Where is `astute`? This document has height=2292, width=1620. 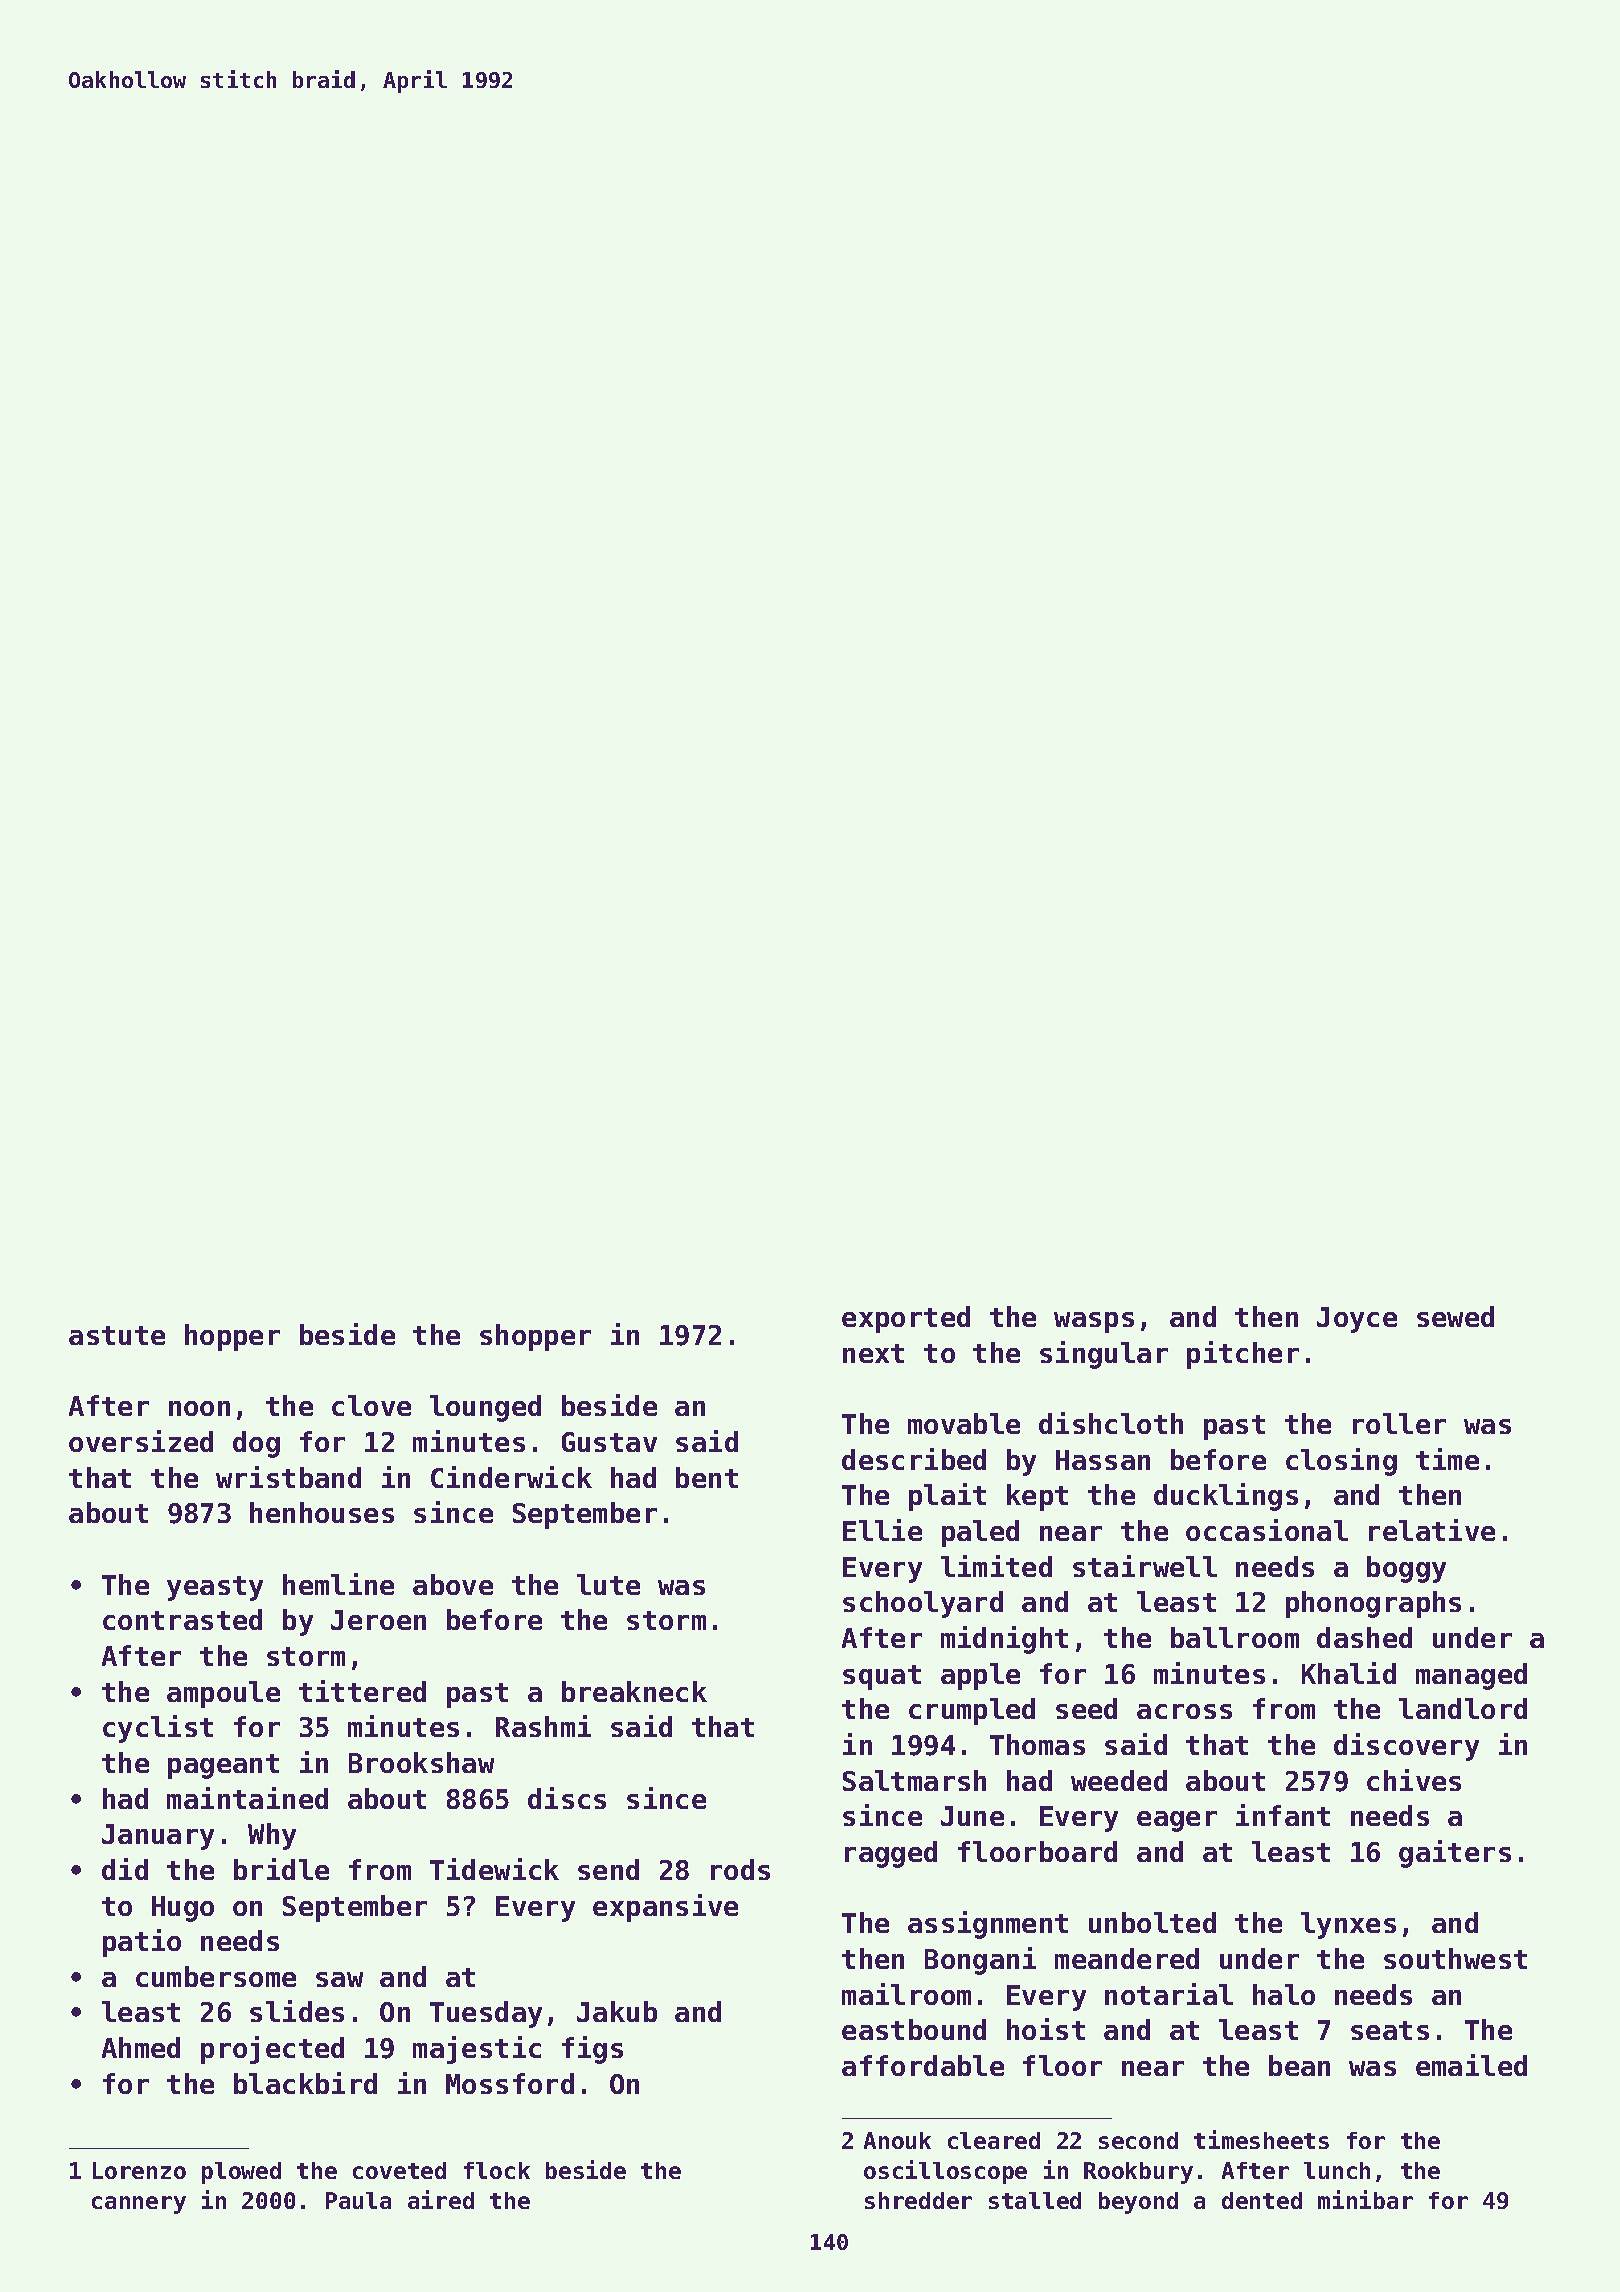
astute is located at coordinates (117, 1335).
